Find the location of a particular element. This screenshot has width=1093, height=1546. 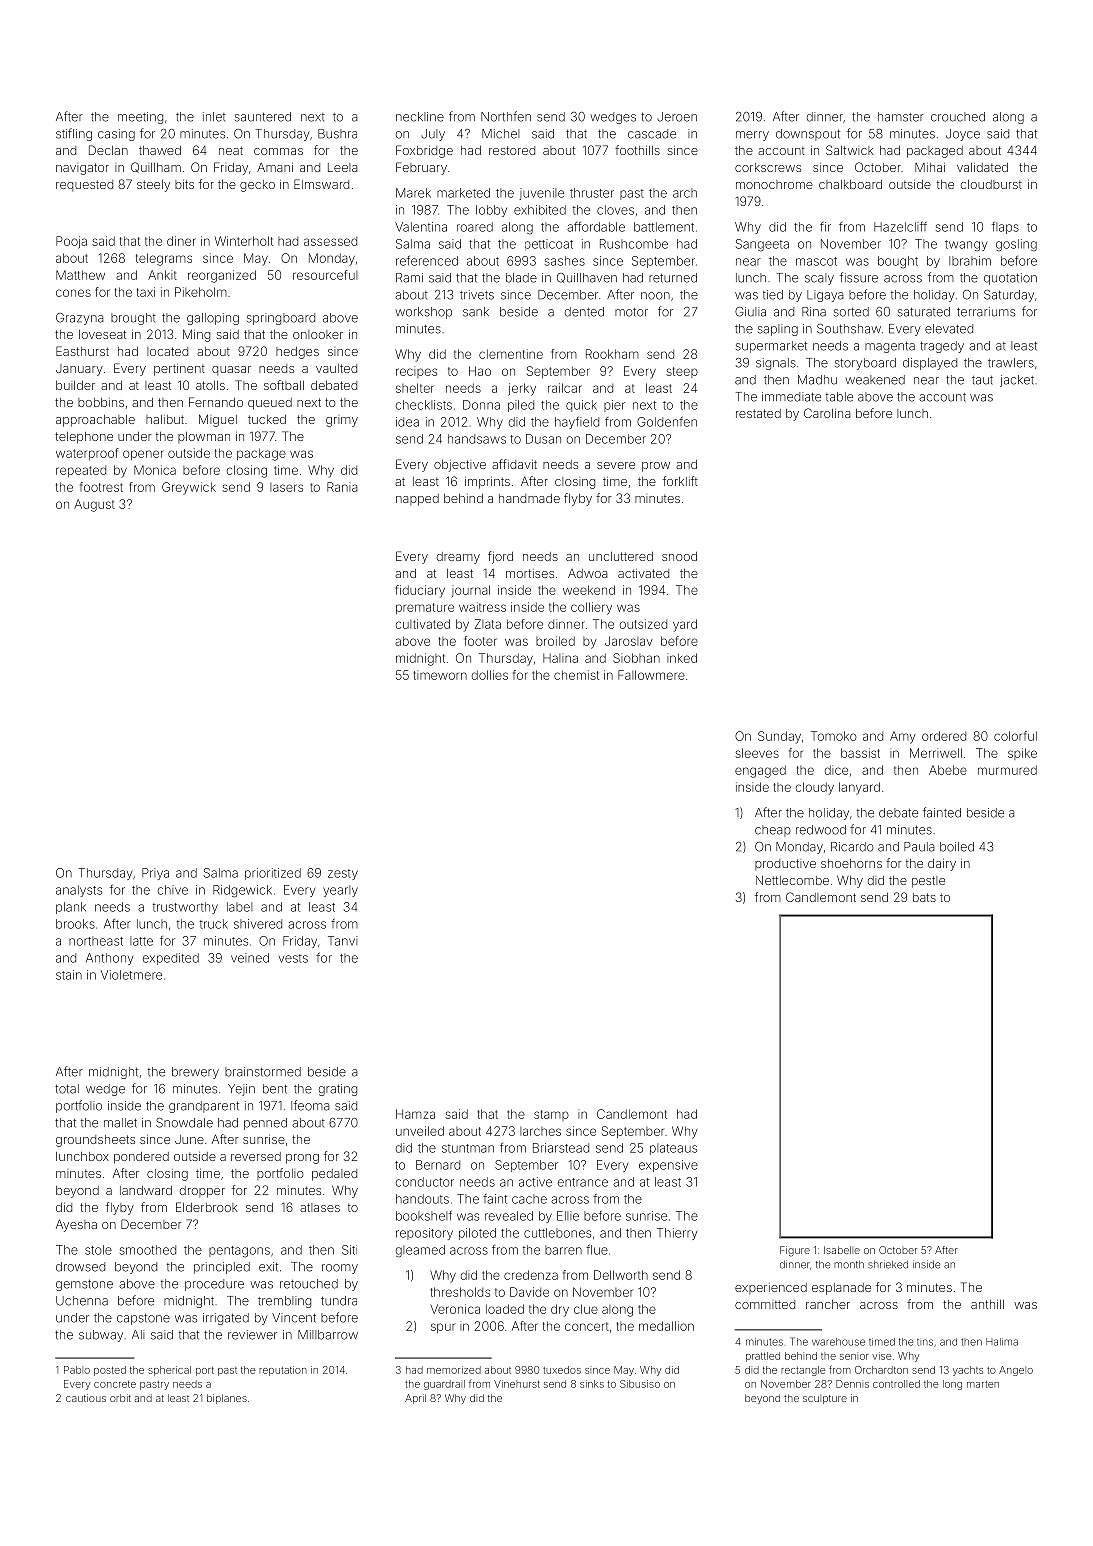

grating is located at coordinates (338, 1090).
